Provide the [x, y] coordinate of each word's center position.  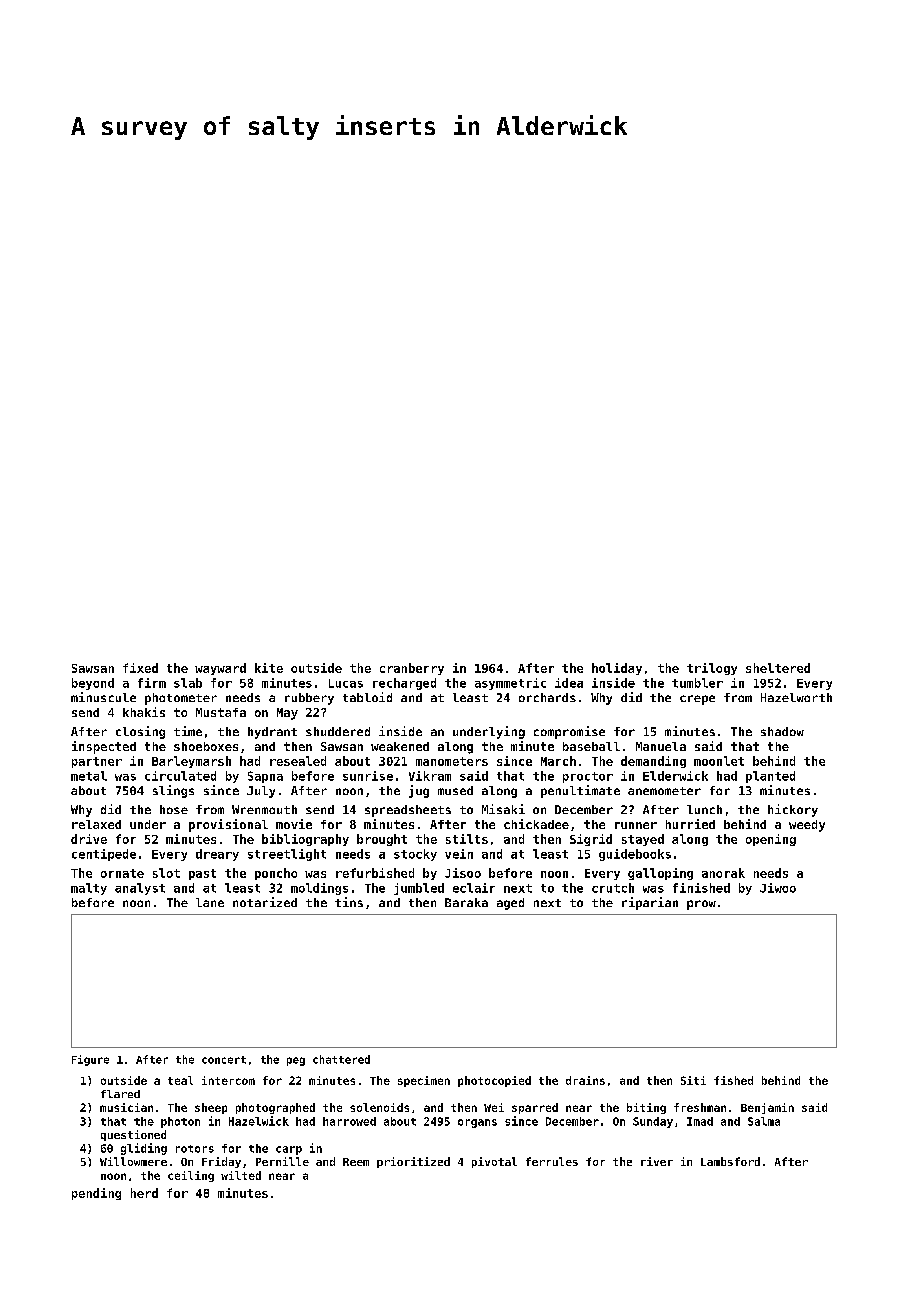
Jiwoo [778, 888]
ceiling [191, 1176]
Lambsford [730, 1161]
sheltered [778, 668]
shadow [782, 731]
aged [510, 904]
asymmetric [510, 684]
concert [224, 1060]
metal [89, 776]
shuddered [338, 731]
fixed [140, 668]
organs [477, 1123]
